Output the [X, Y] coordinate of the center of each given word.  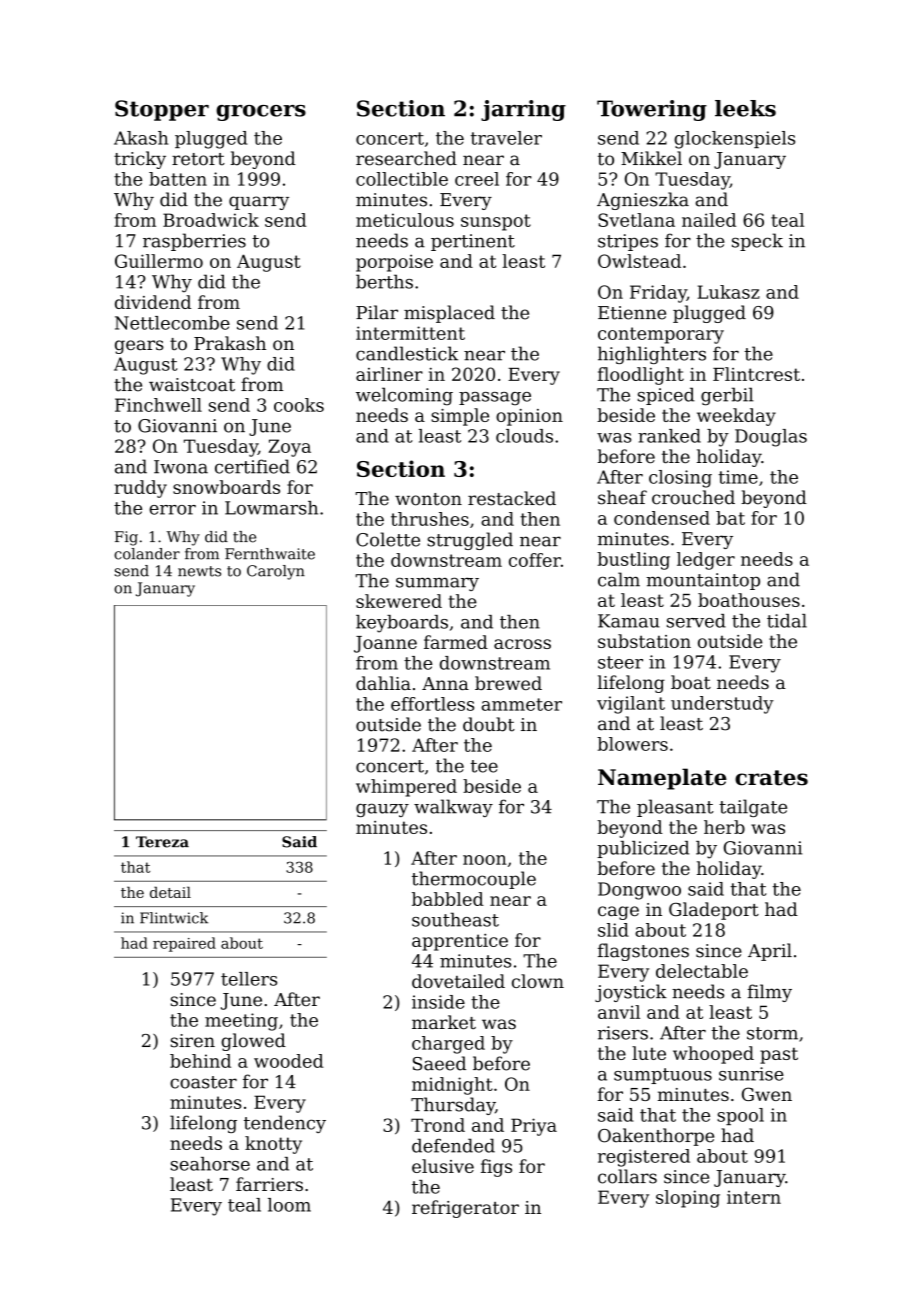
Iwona [181, 467]
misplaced [449, 314]
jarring [523, 110]
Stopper [162, 110]
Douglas [771, 438]
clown [538, 981]
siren [193, 1041]
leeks [745, 108]
